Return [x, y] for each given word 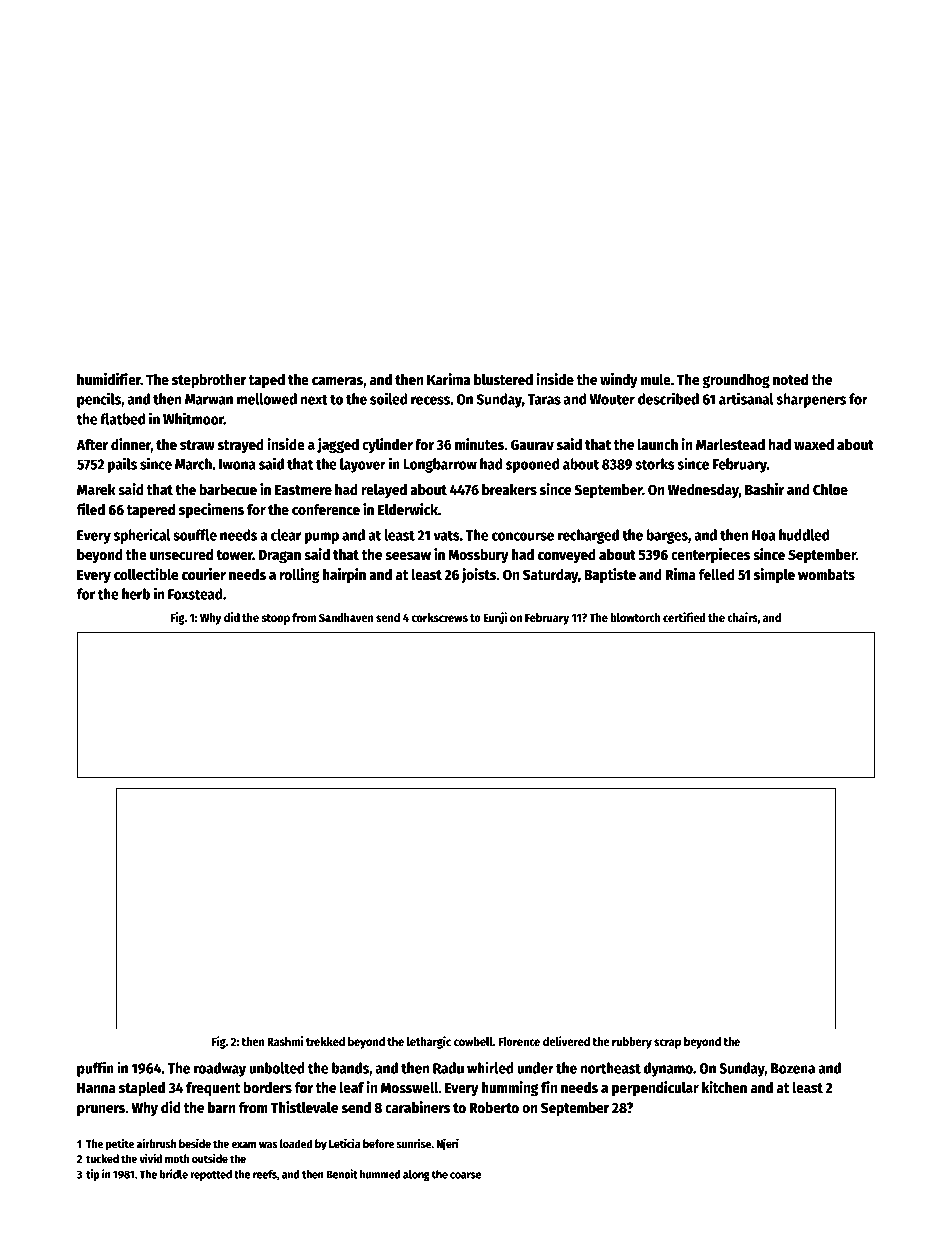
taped [267, 381]
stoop [276, 619]
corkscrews [440, 617]
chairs [742, 617]
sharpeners [811, 400]
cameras [337, 381]
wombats [826, 574]
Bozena [793, 1068]
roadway [220, 1069]
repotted [211, 1175]
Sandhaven [346, 617]
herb [136, 594]
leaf [352, 1087]
